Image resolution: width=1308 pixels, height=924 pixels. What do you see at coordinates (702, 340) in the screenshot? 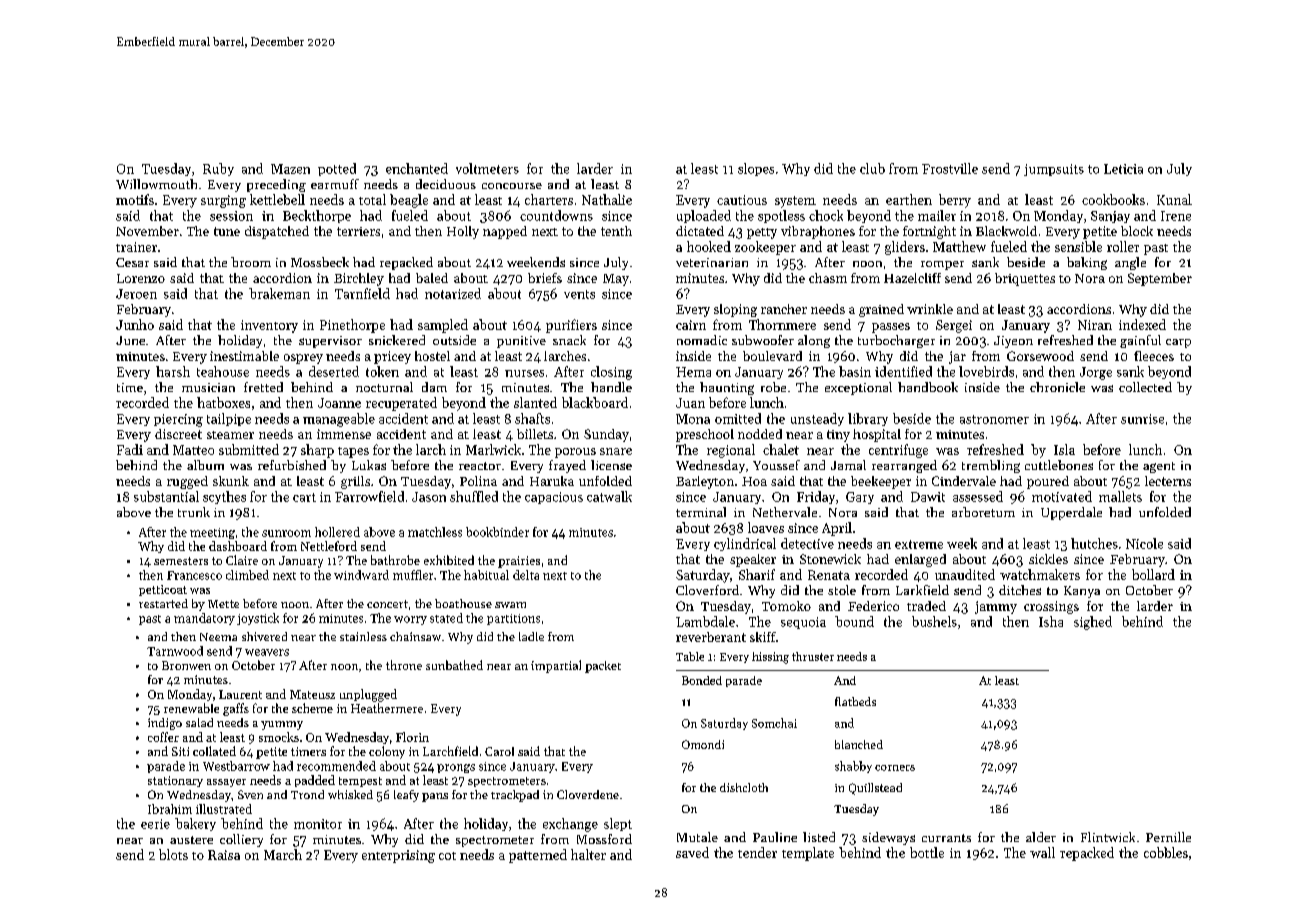
I see `nomadic` at bounding box center [702, 340].
